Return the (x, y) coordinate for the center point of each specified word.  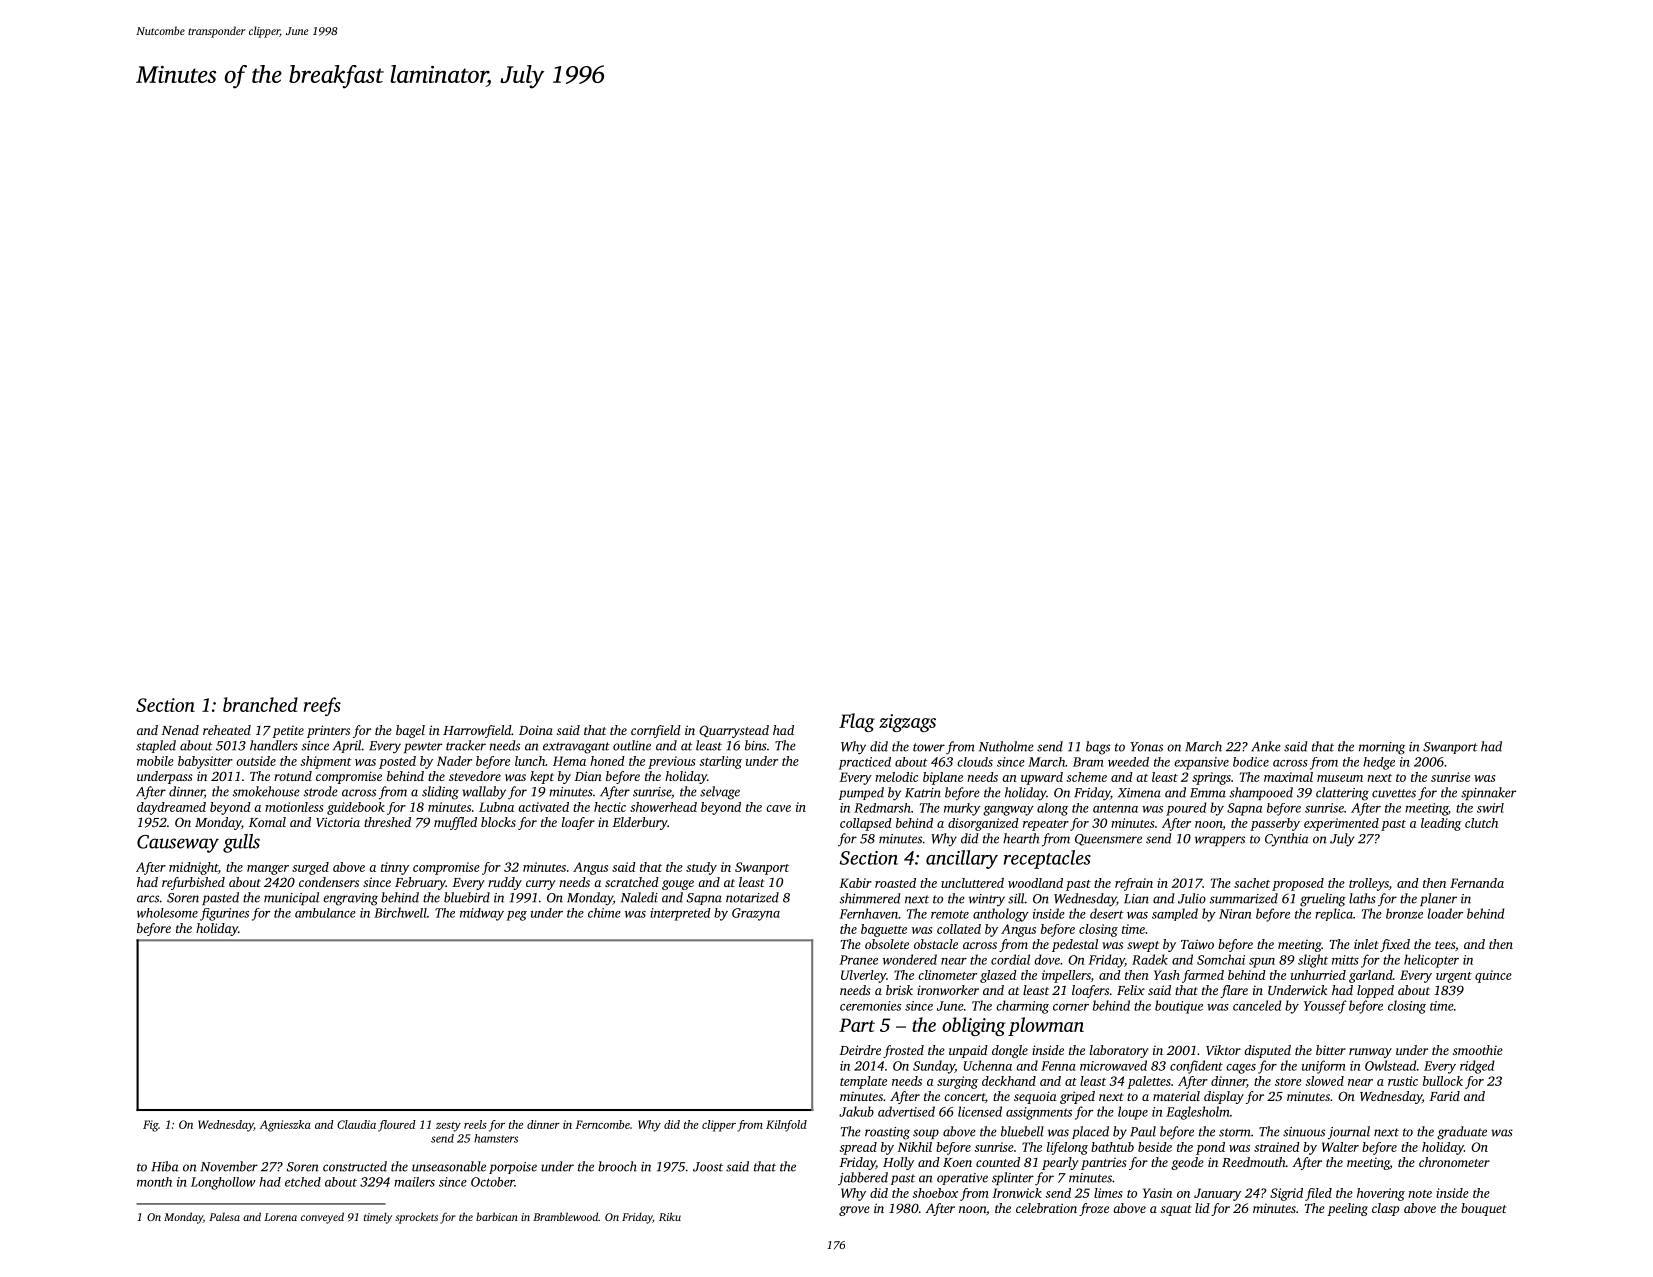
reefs (322, 706)
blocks (498, 822)
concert (964, 1097)
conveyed (322, 1218)
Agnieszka (285, 1126)
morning (1382, 748)
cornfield (656, 731)
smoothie (1478, 1050)
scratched (632, 882)
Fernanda (1477, 883)
